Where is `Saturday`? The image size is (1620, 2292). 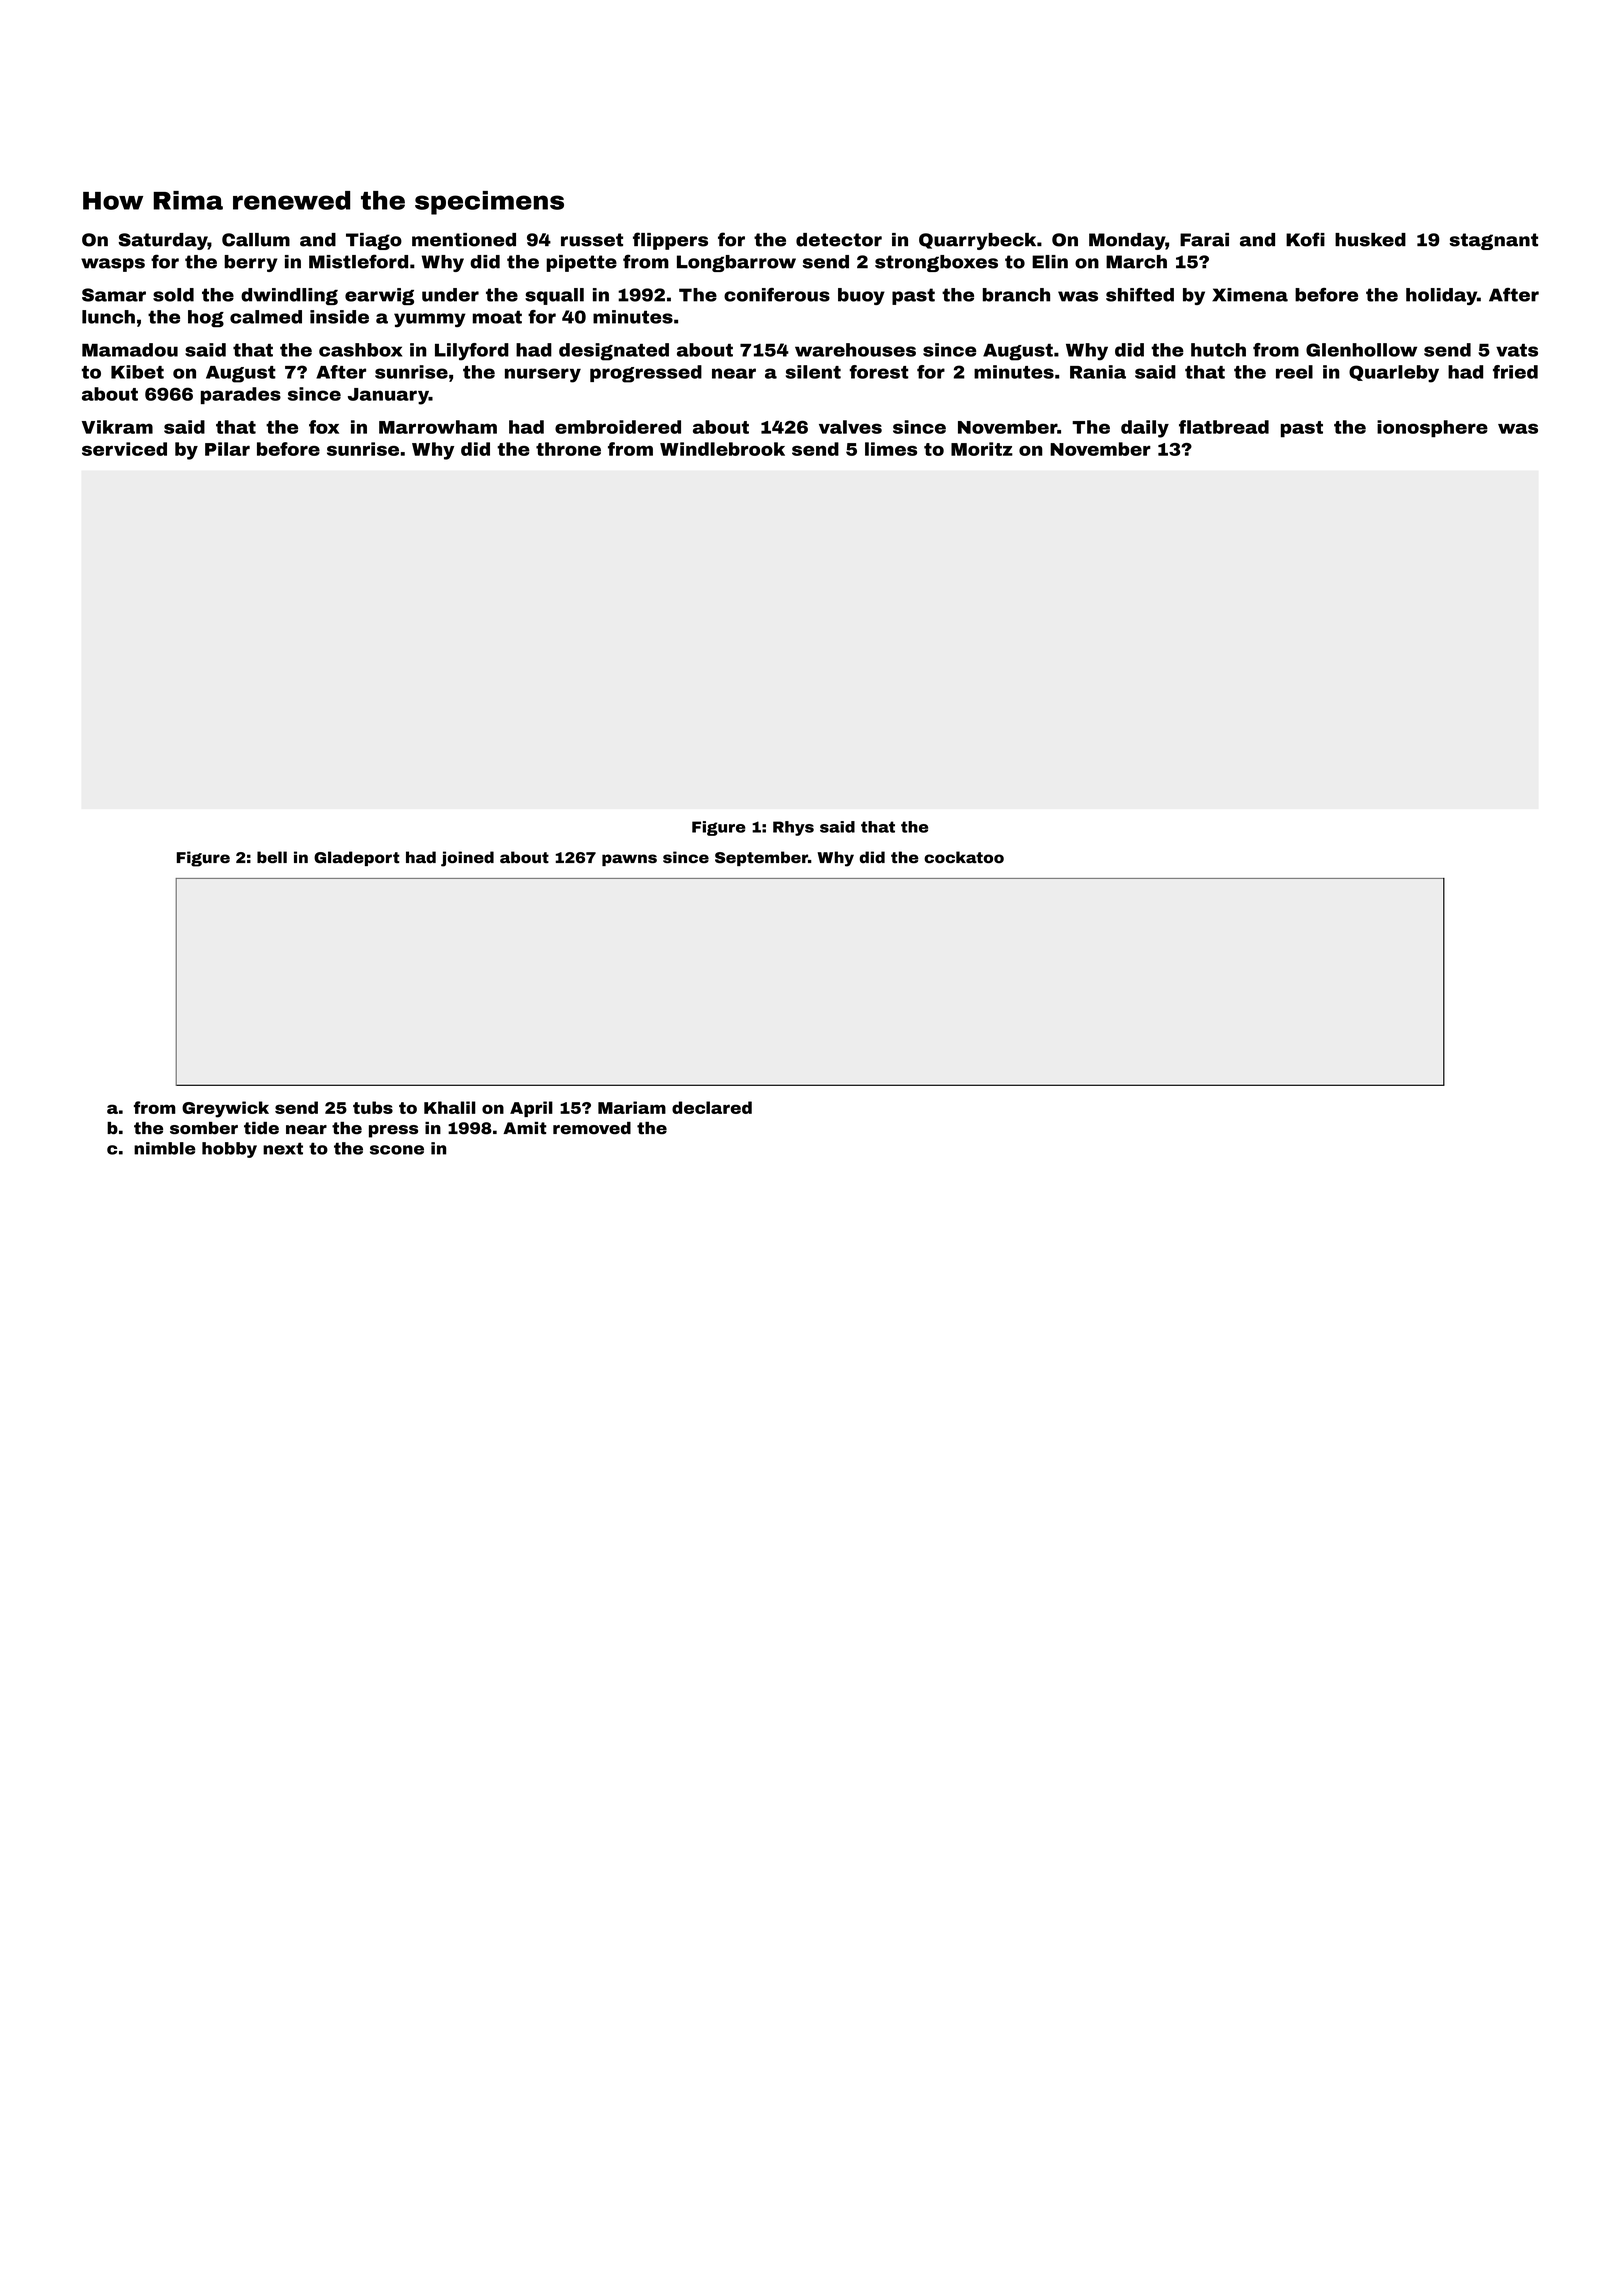
Saturday is located at coordinates (163, 241).
